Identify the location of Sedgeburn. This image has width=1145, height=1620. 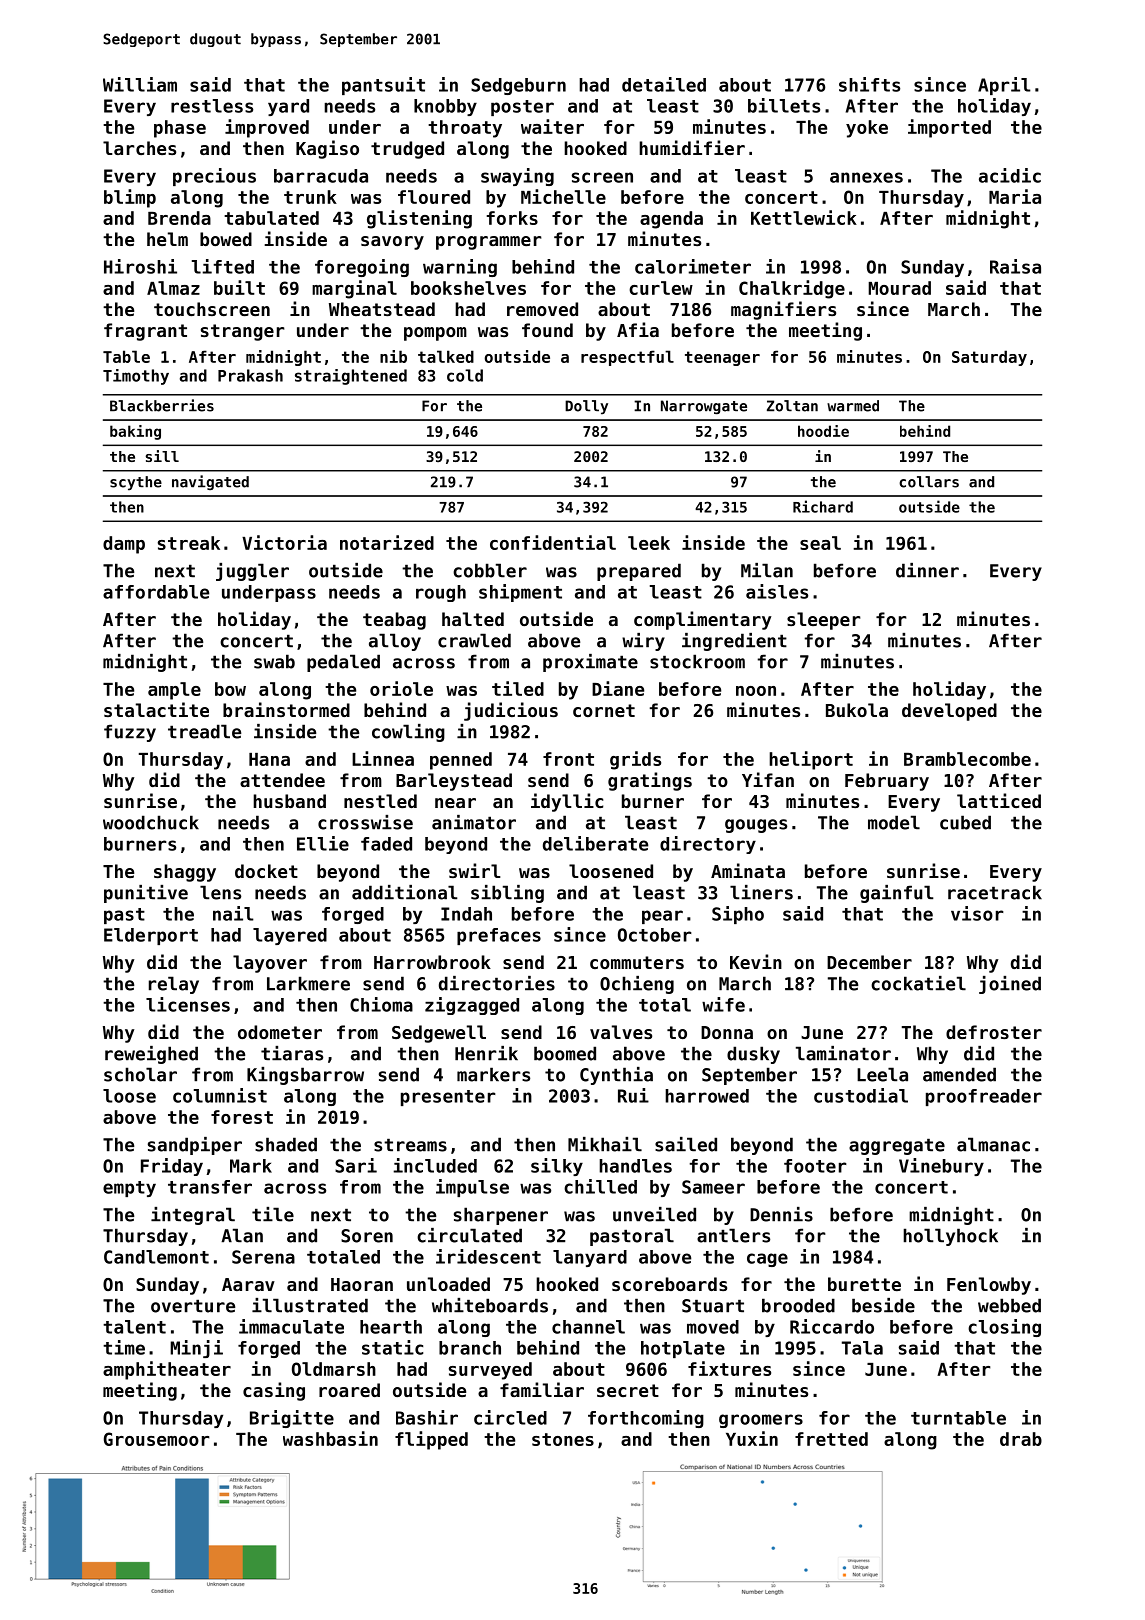
(518, 86).
